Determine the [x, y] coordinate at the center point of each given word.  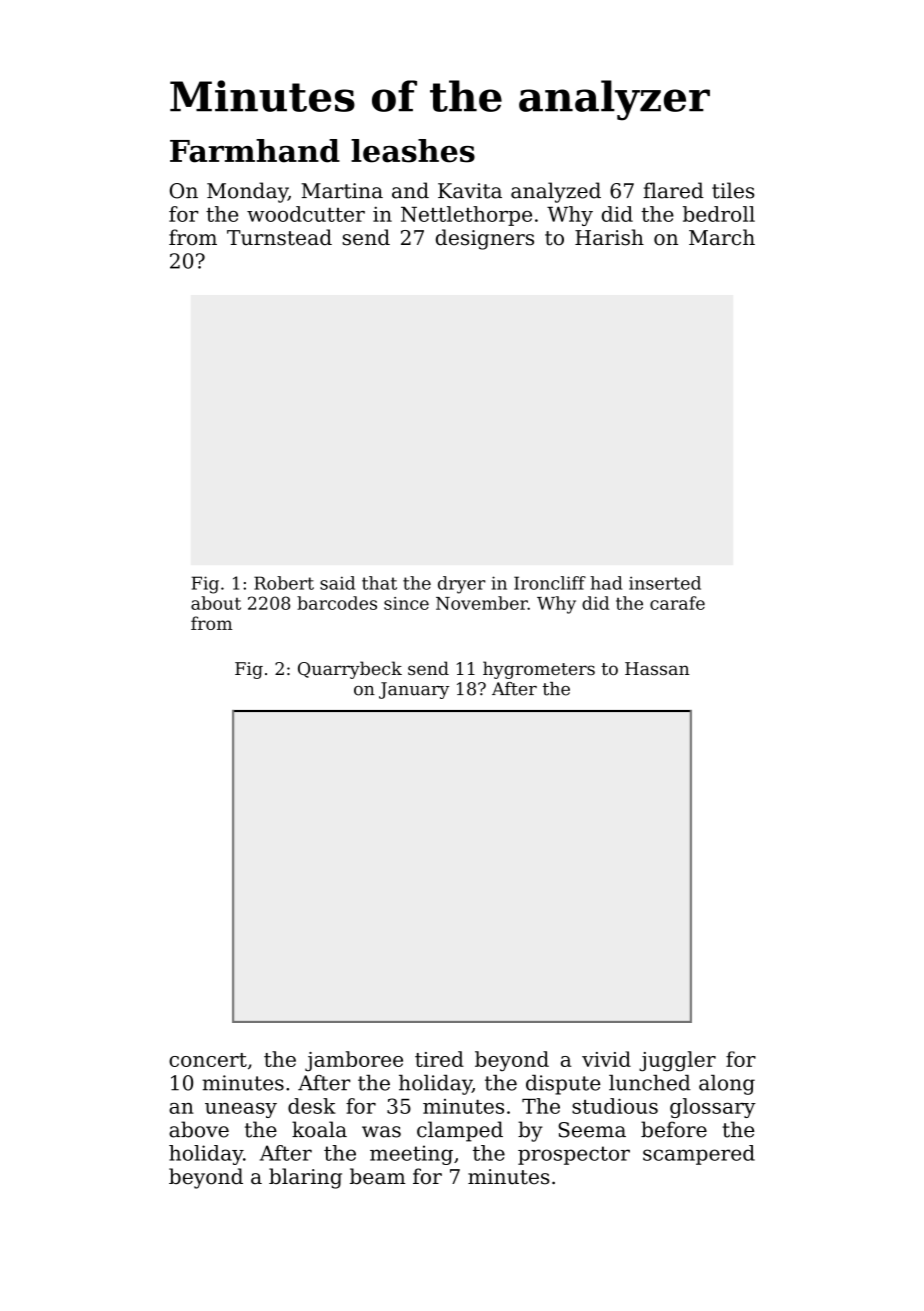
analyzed [556, 192]
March [722, 237]
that [379, 583]
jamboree [354, 1061]
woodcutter [306, 214]
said [337, 583]
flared [674, 190]
